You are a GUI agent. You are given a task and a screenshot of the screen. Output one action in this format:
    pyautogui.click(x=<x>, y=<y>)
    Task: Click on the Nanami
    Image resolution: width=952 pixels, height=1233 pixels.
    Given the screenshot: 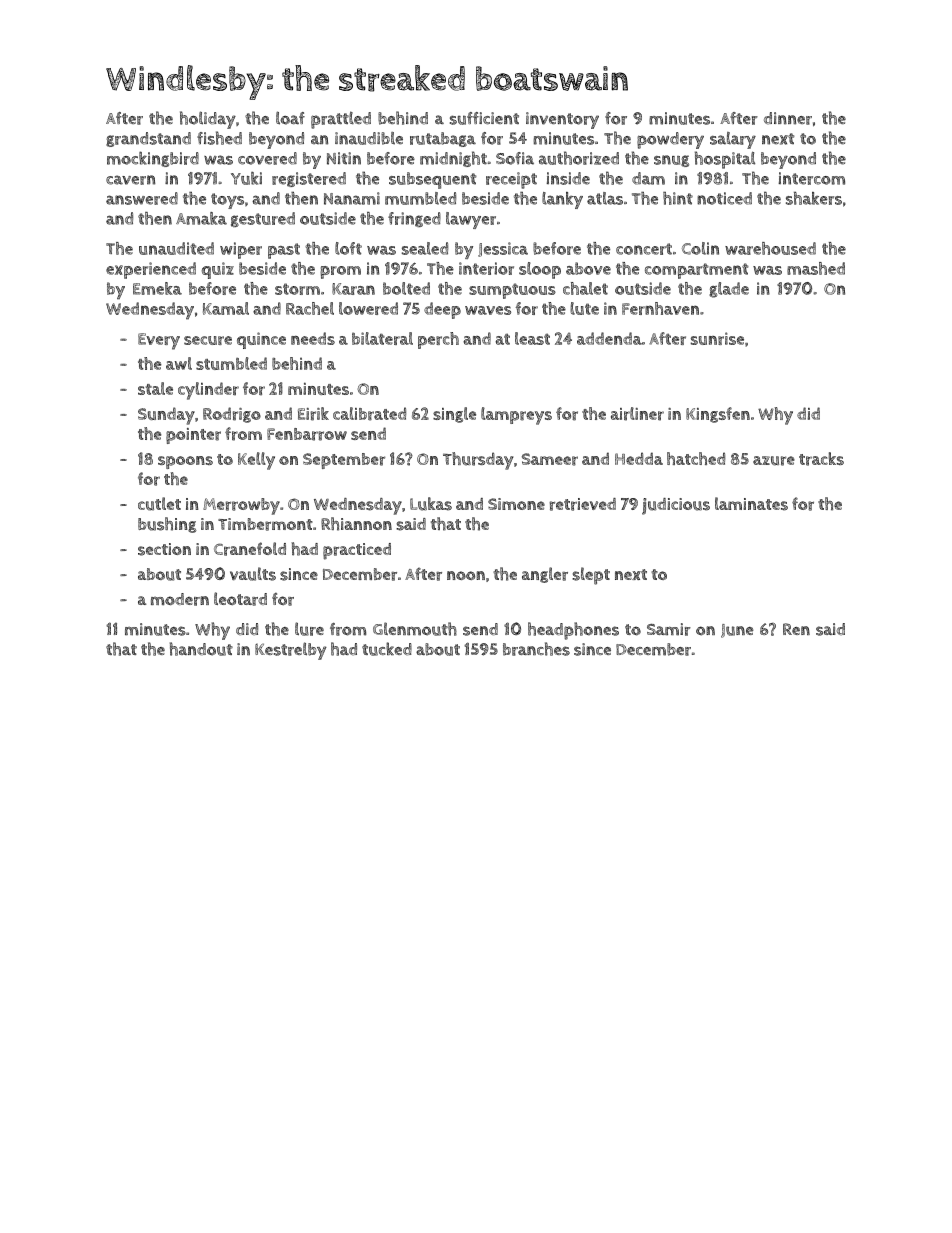 What is the action you would take?
    pyautogui.click(x=352, y=198)
